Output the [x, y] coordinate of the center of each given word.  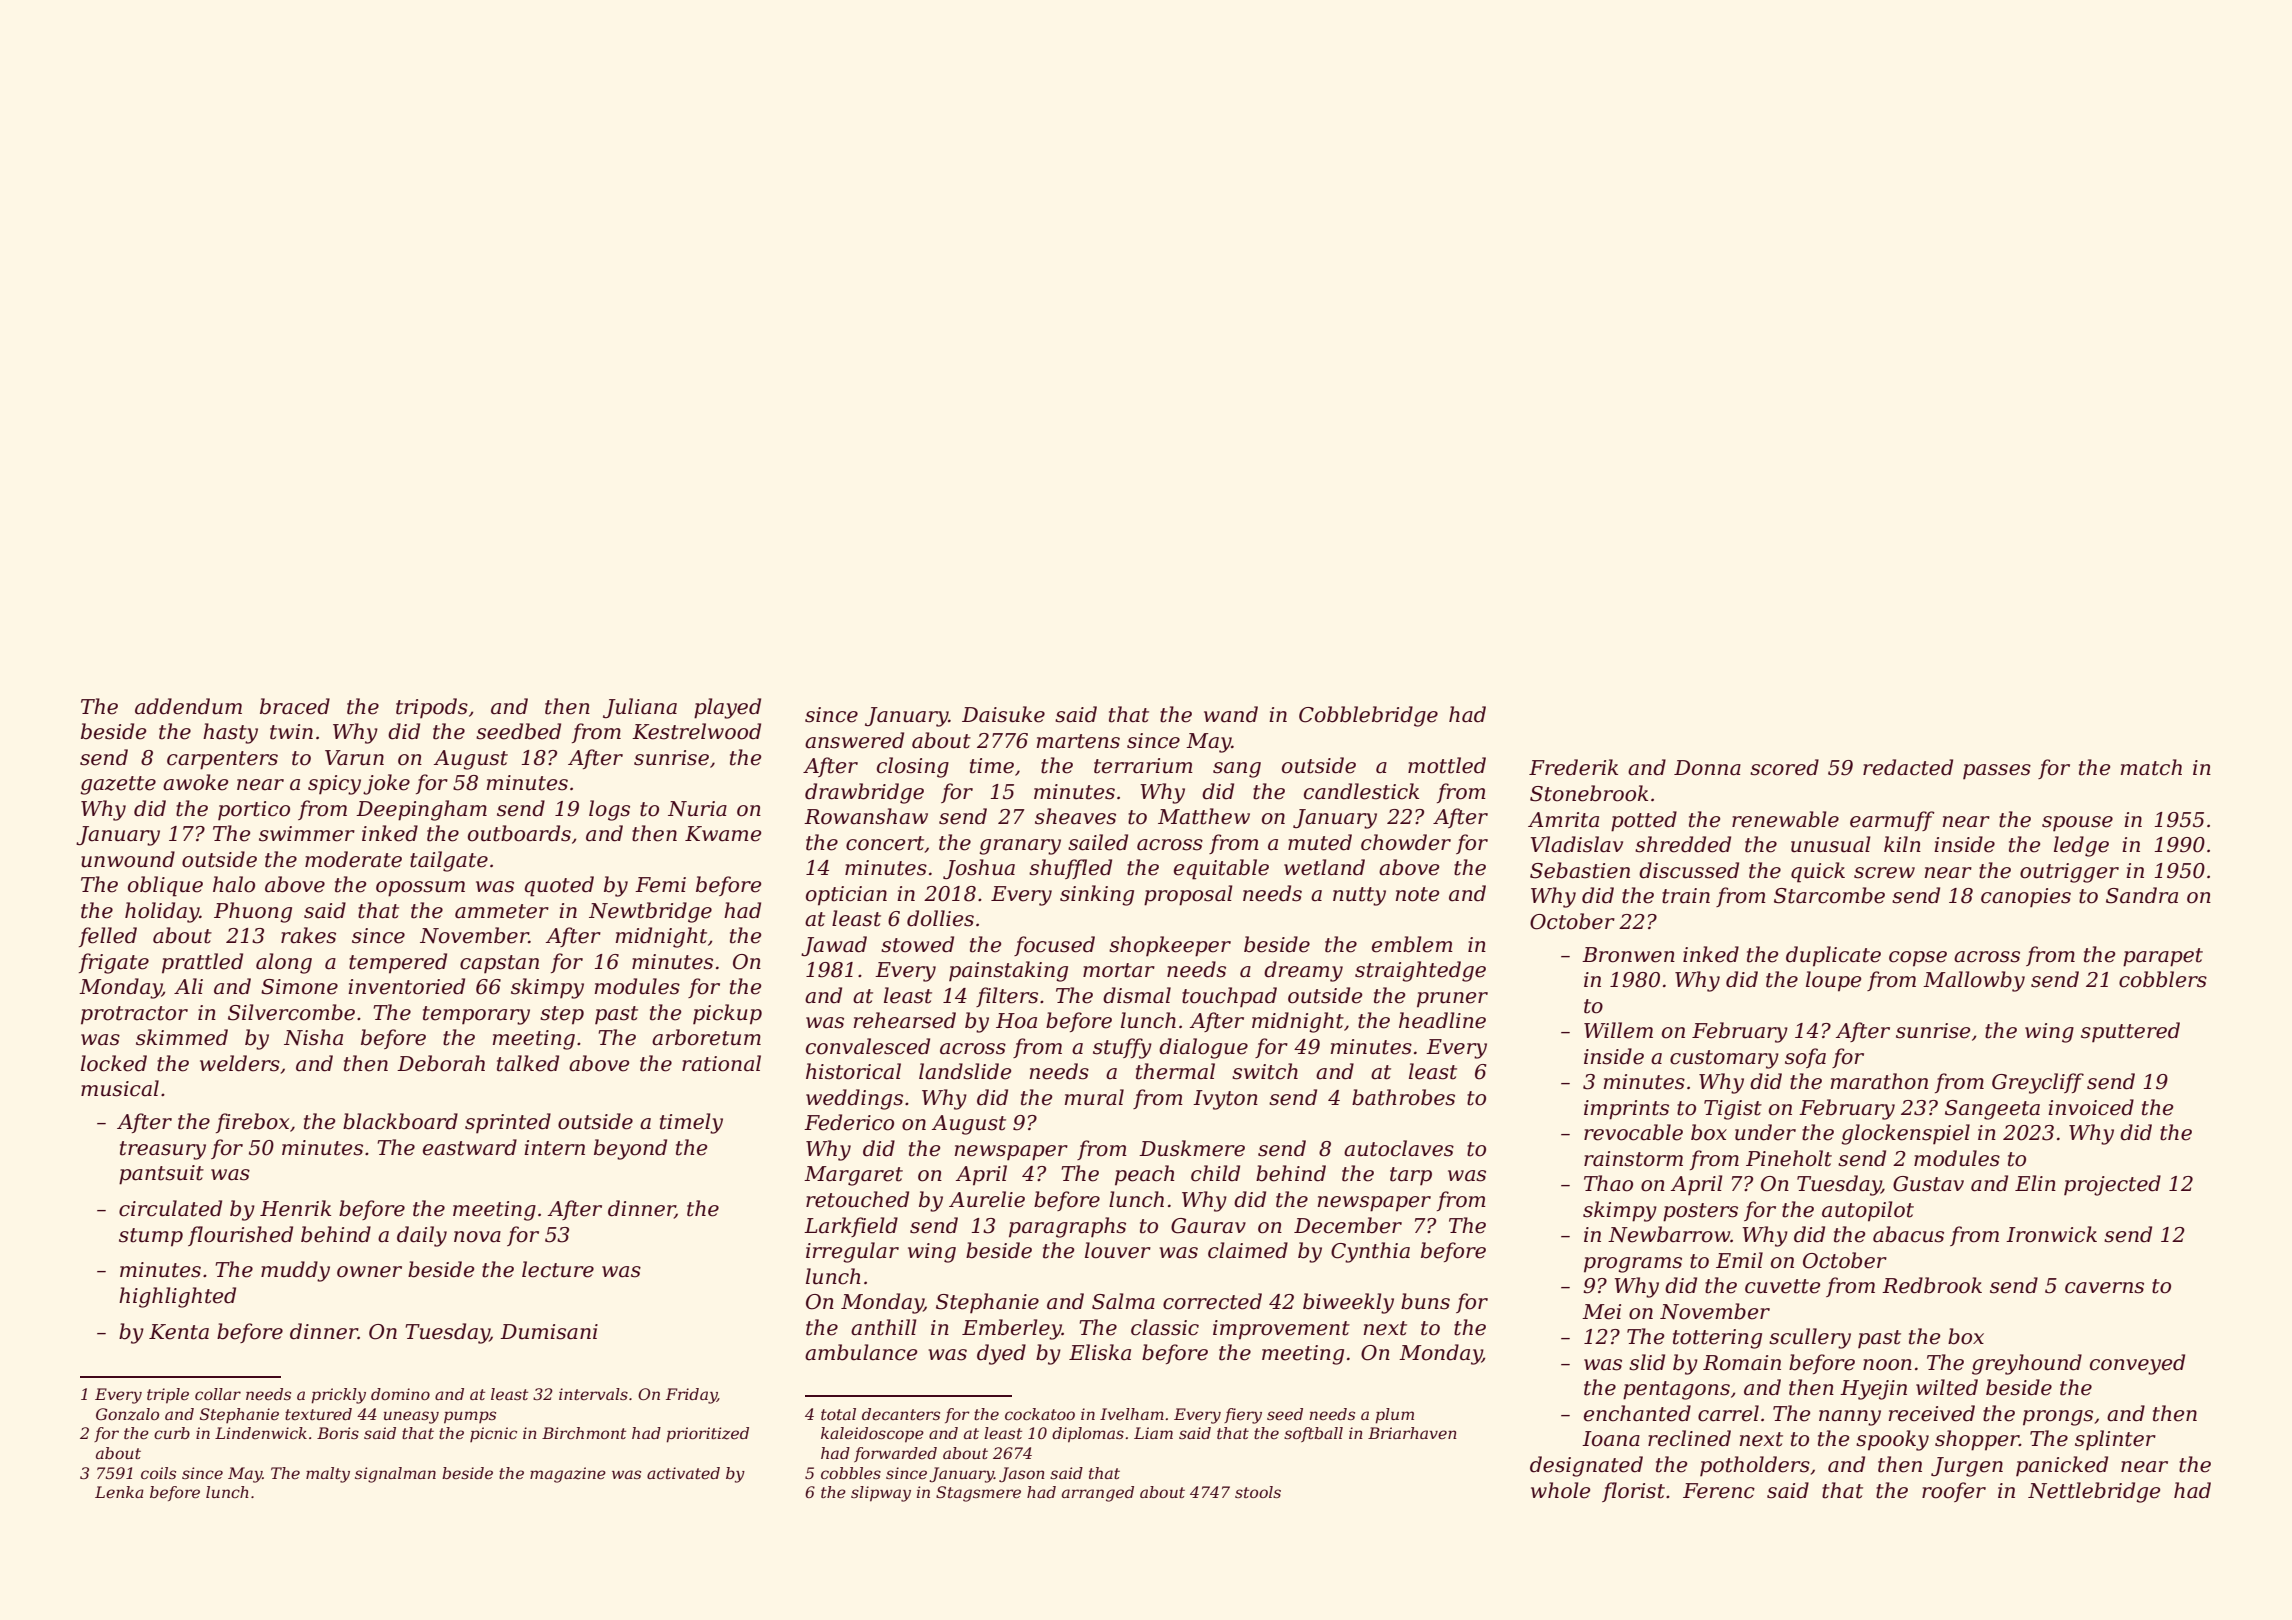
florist [1633, 1492]
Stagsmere [978, 1494]
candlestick [1361, 791]
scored [1784, 767]
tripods [432, 708]
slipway [881, 1494]
